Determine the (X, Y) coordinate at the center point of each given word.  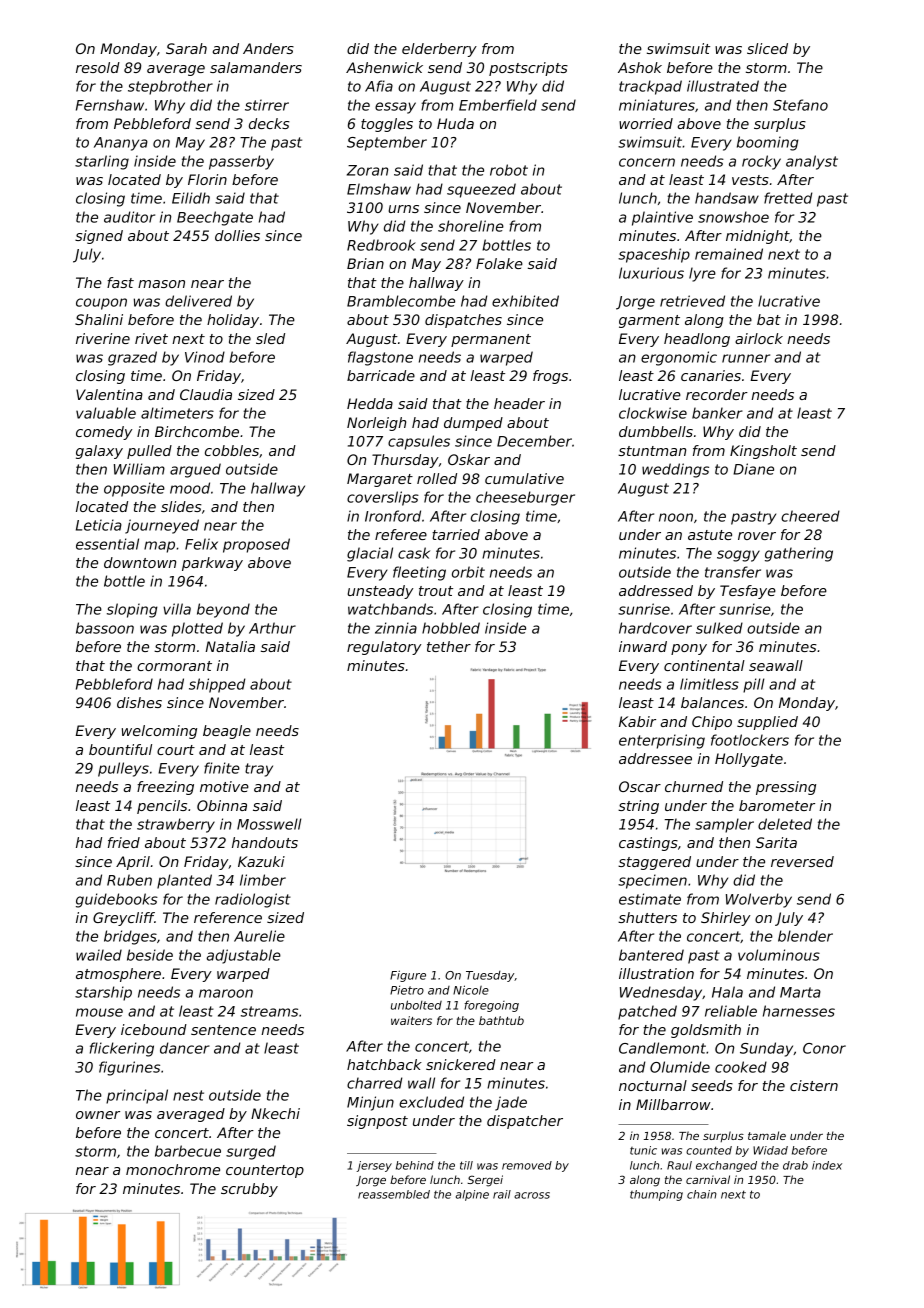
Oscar (640, 786)
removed (527, 1165)
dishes (139, 702)
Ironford (393, 516)
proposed (256, 545)
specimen (652, 881)
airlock (759, 338)
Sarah (186, 48)
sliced (767, 48)
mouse (99, 1012)
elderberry (439, 50)
